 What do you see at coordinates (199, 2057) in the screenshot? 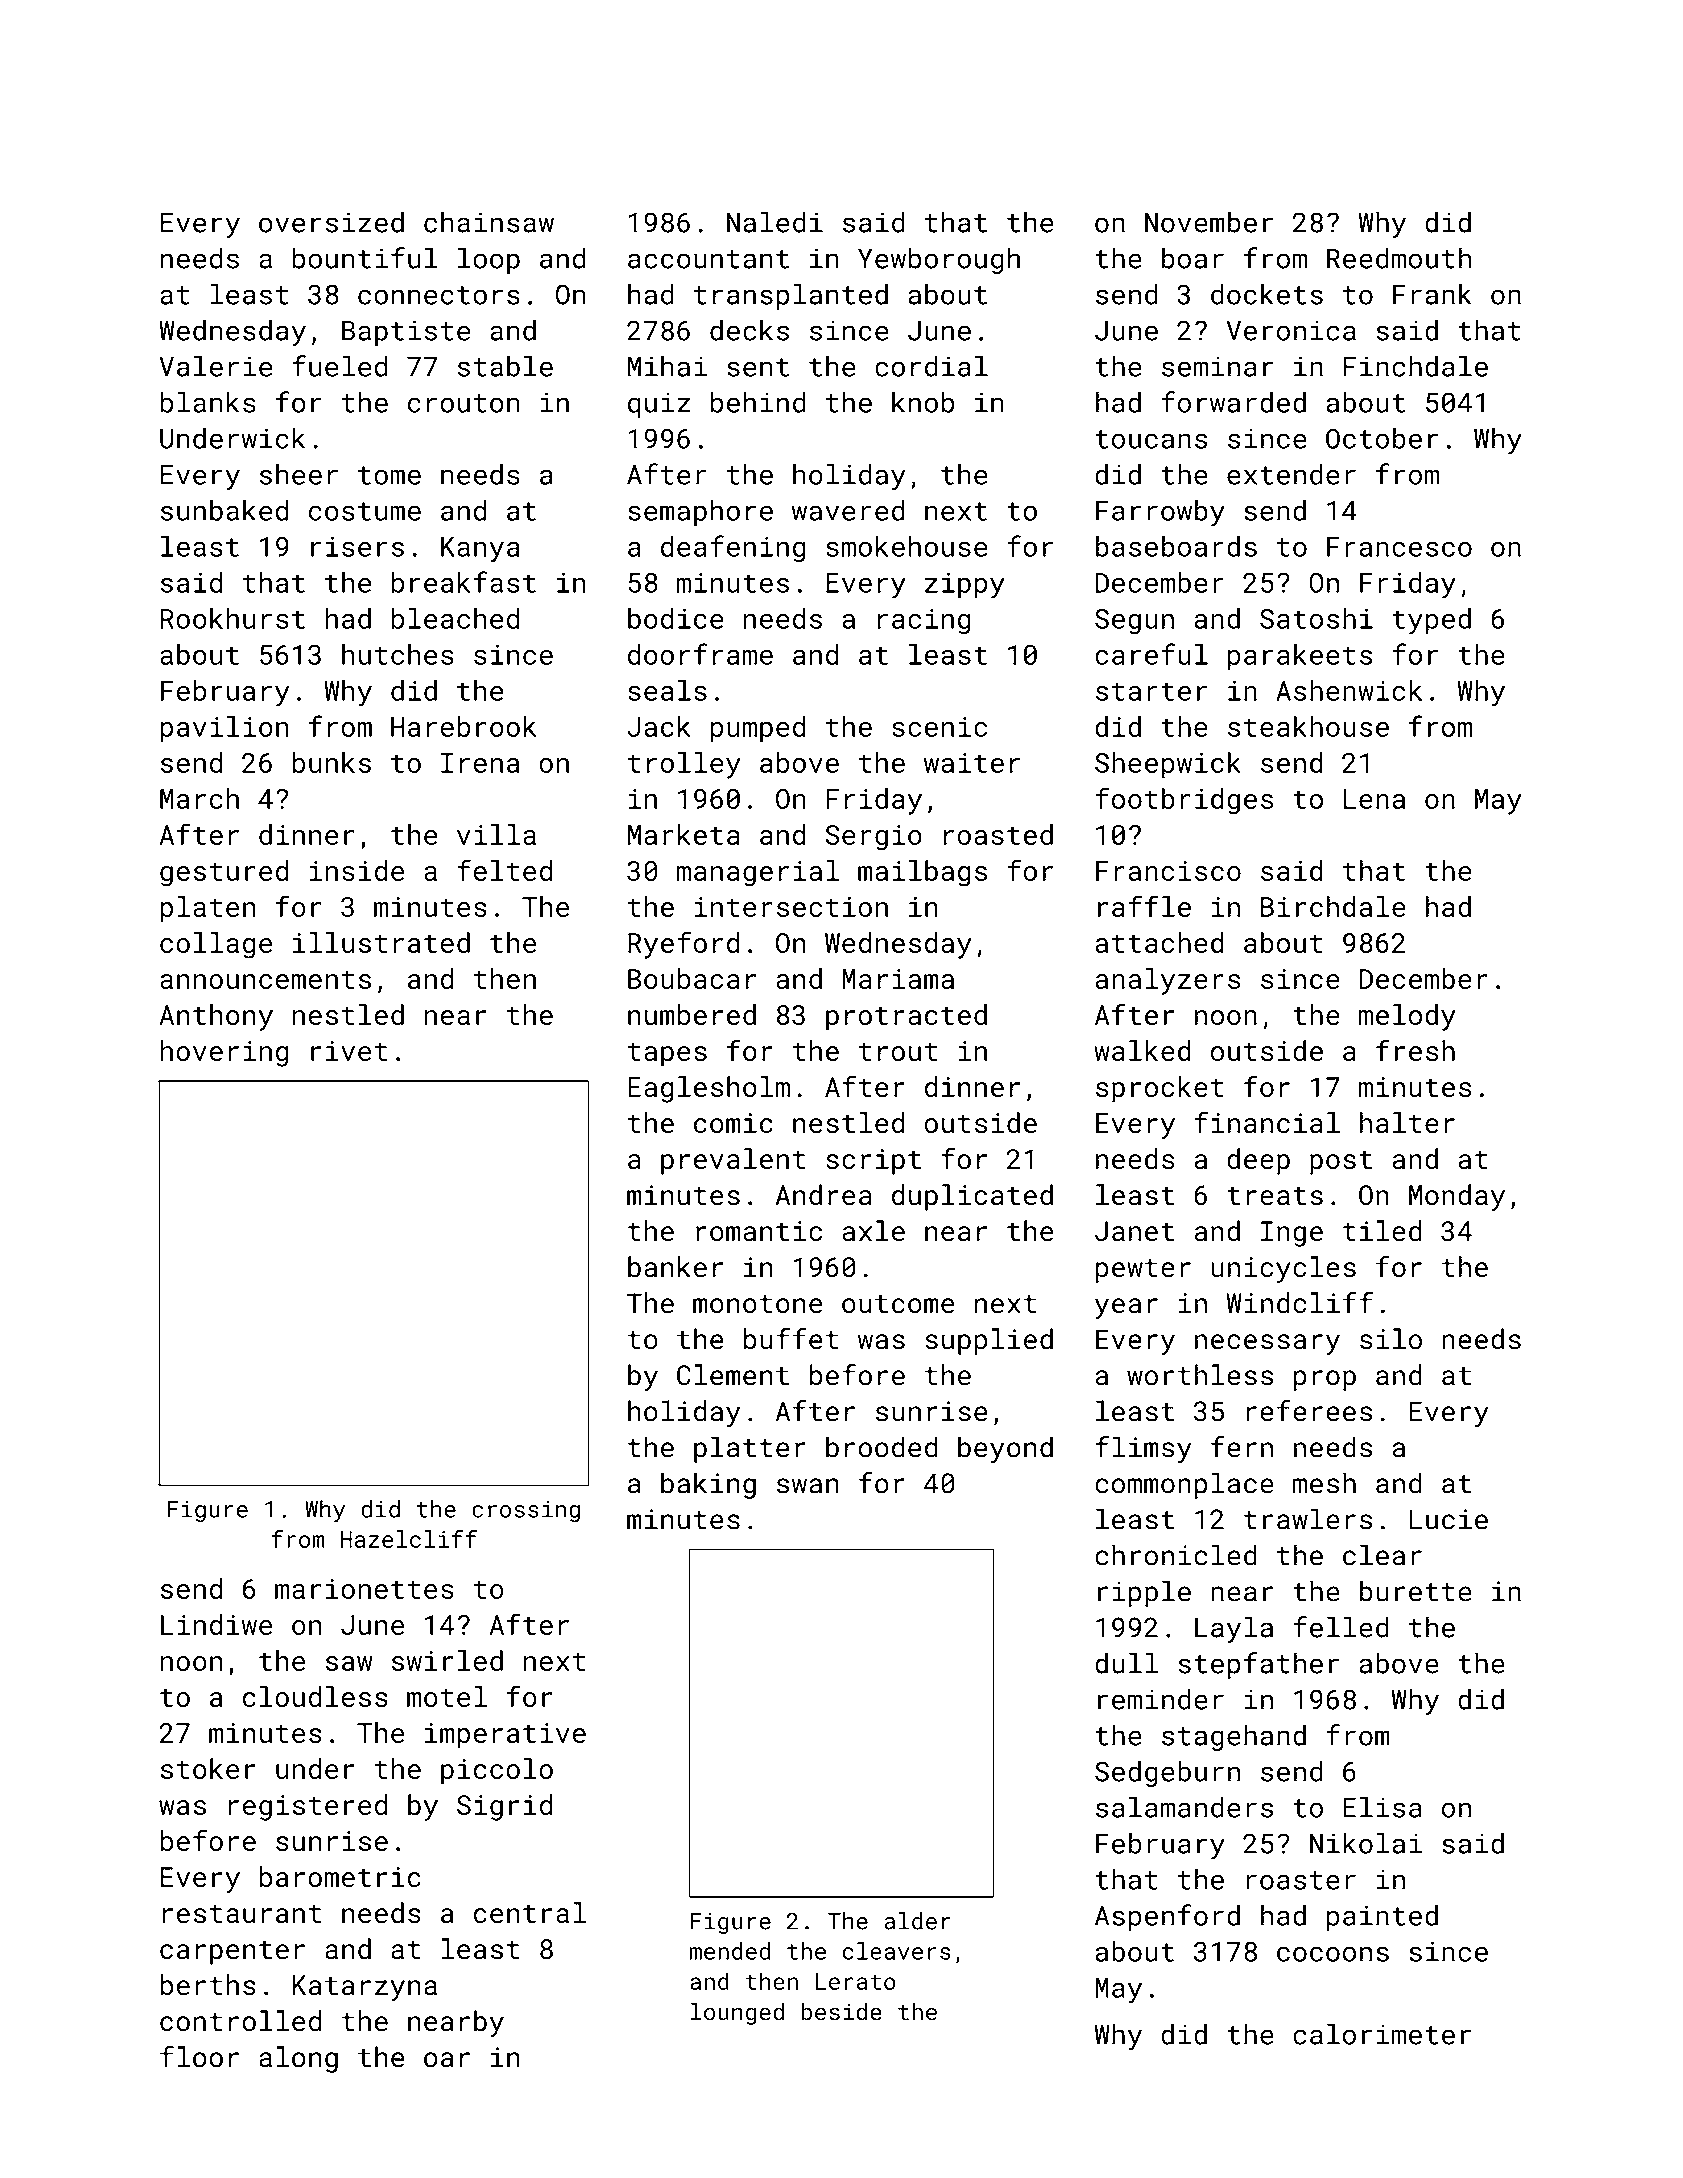
I see `floor` at bounding box center [199, 2057].
